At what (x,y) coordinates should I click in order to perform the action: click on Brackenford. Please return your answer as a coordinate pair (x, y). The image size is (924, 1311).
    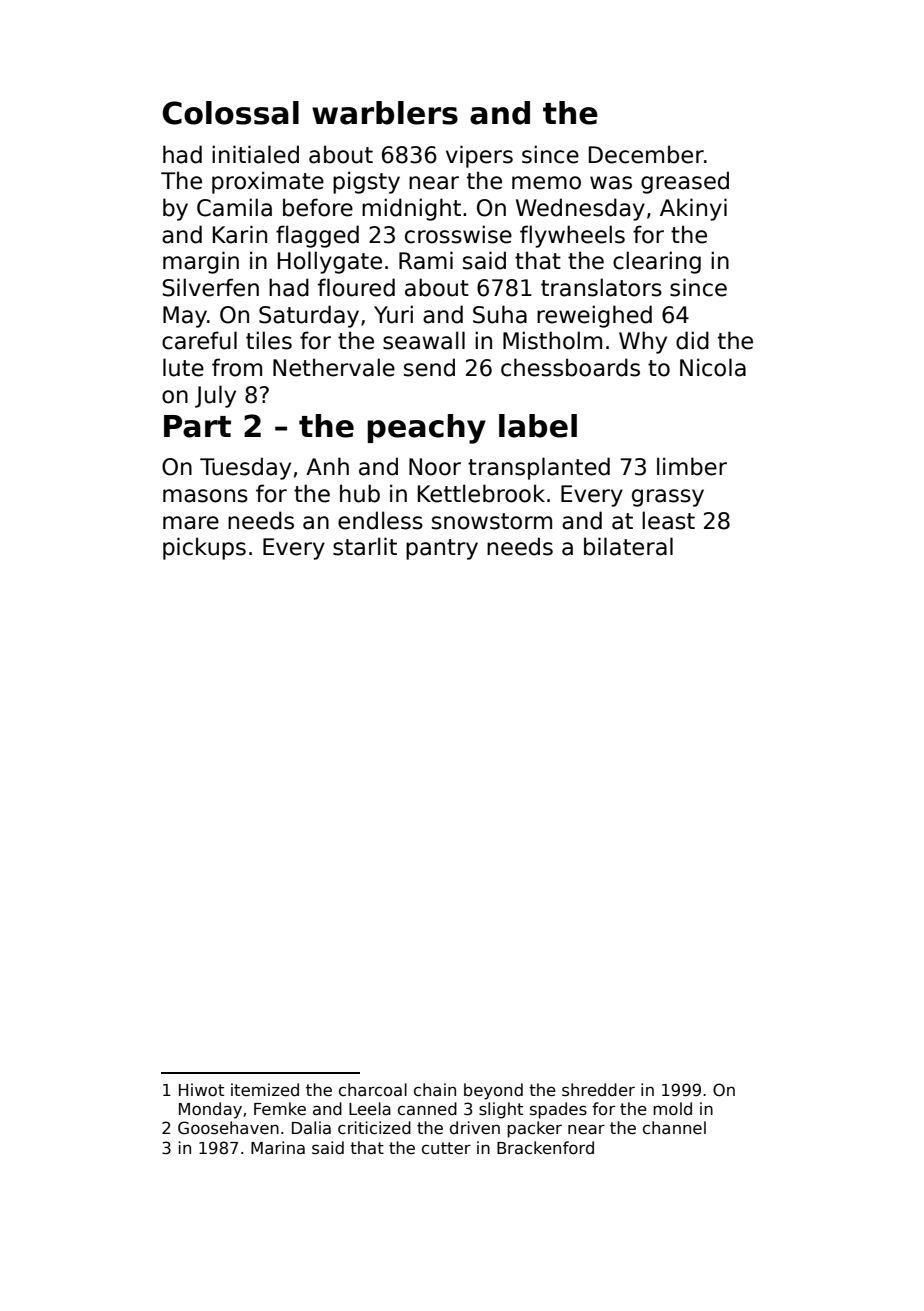
    Looking at the image, I should click on (545, 1148).
